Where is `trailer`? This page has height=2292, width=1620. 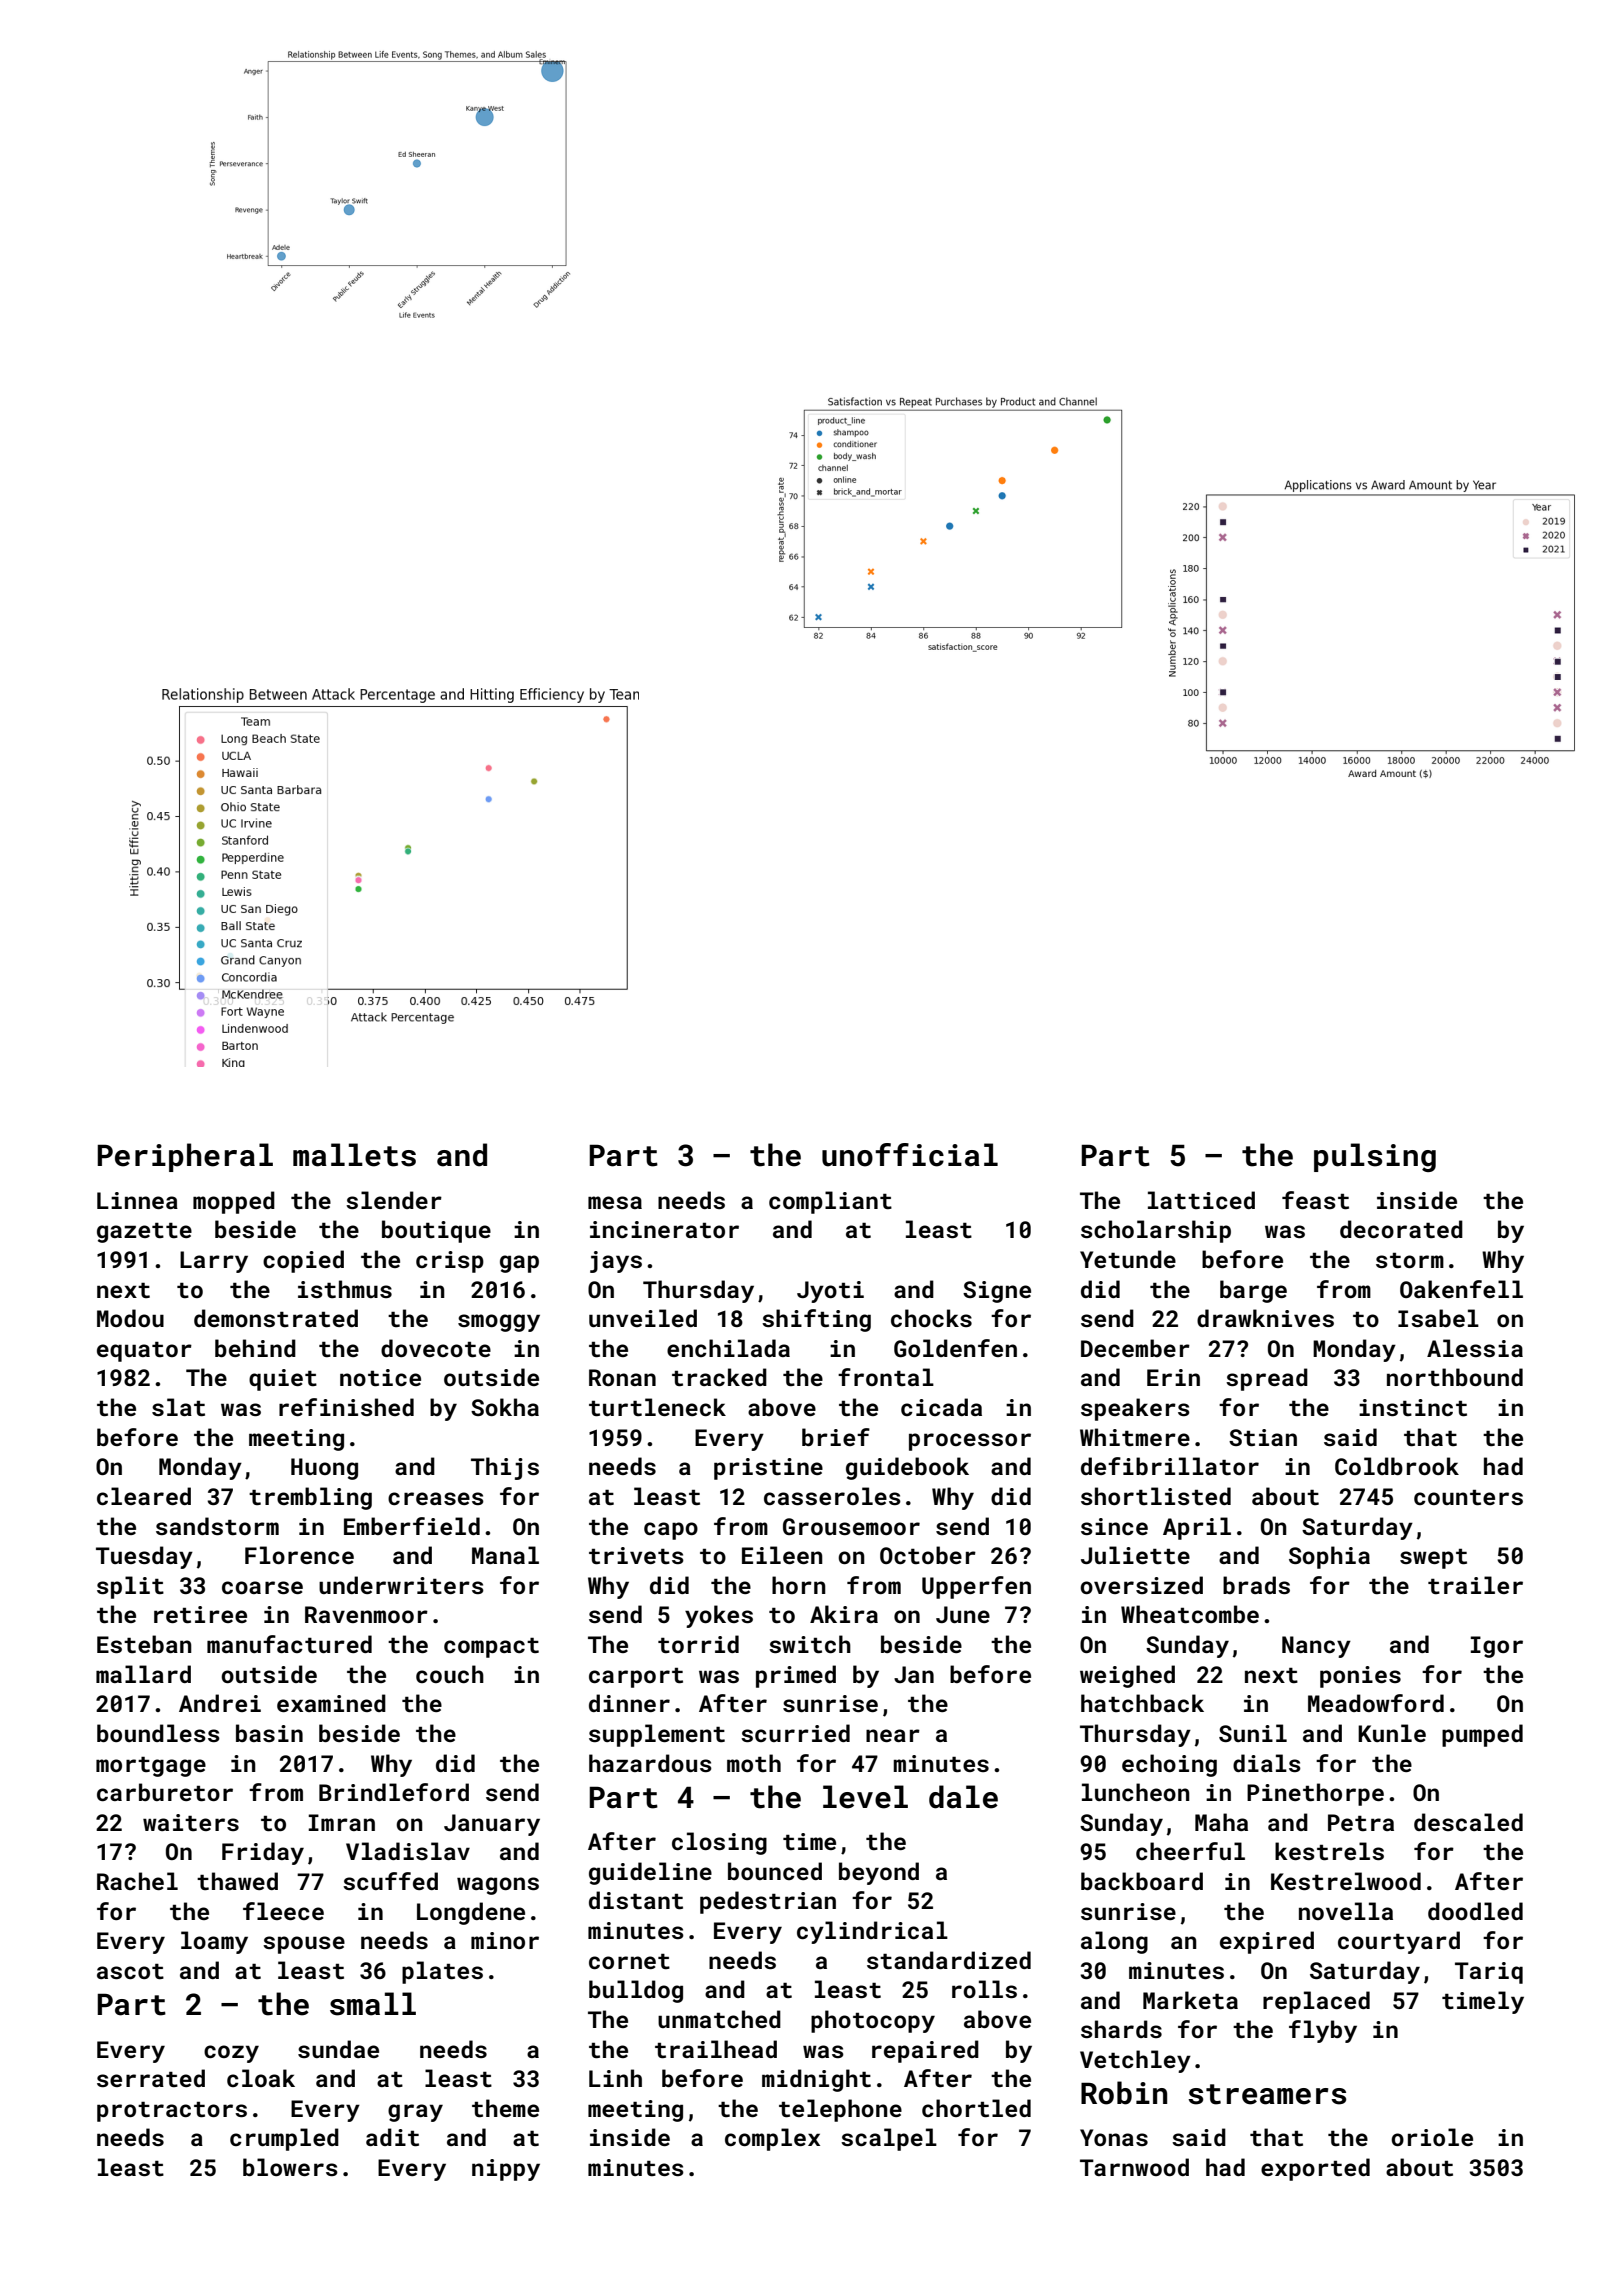 trailer is located at coordinates (1475, 1585).
